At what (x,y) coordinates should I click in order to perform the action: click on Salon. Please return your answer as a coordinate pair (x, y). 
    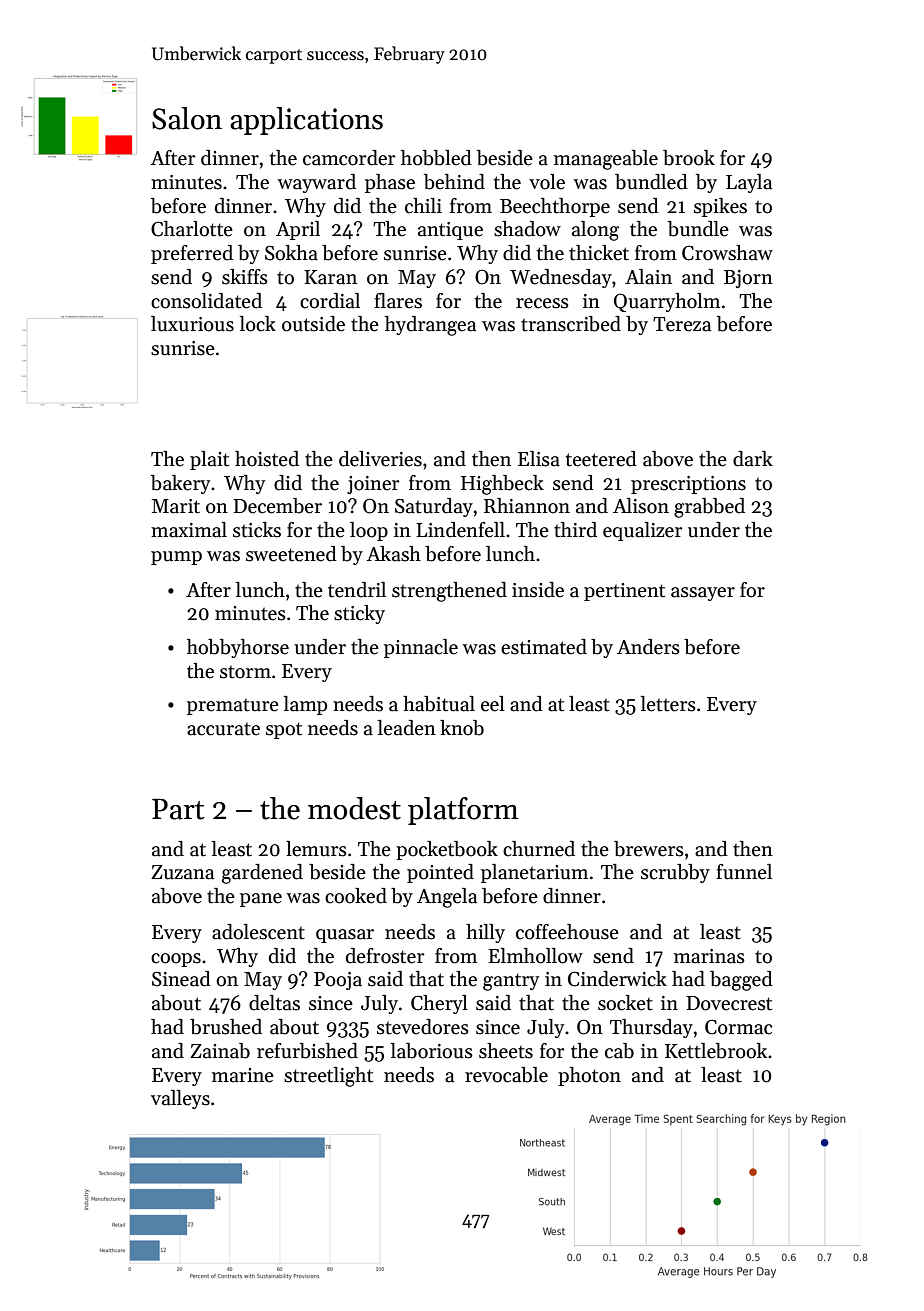
    Looking at the image, I should click on (187, 118).
